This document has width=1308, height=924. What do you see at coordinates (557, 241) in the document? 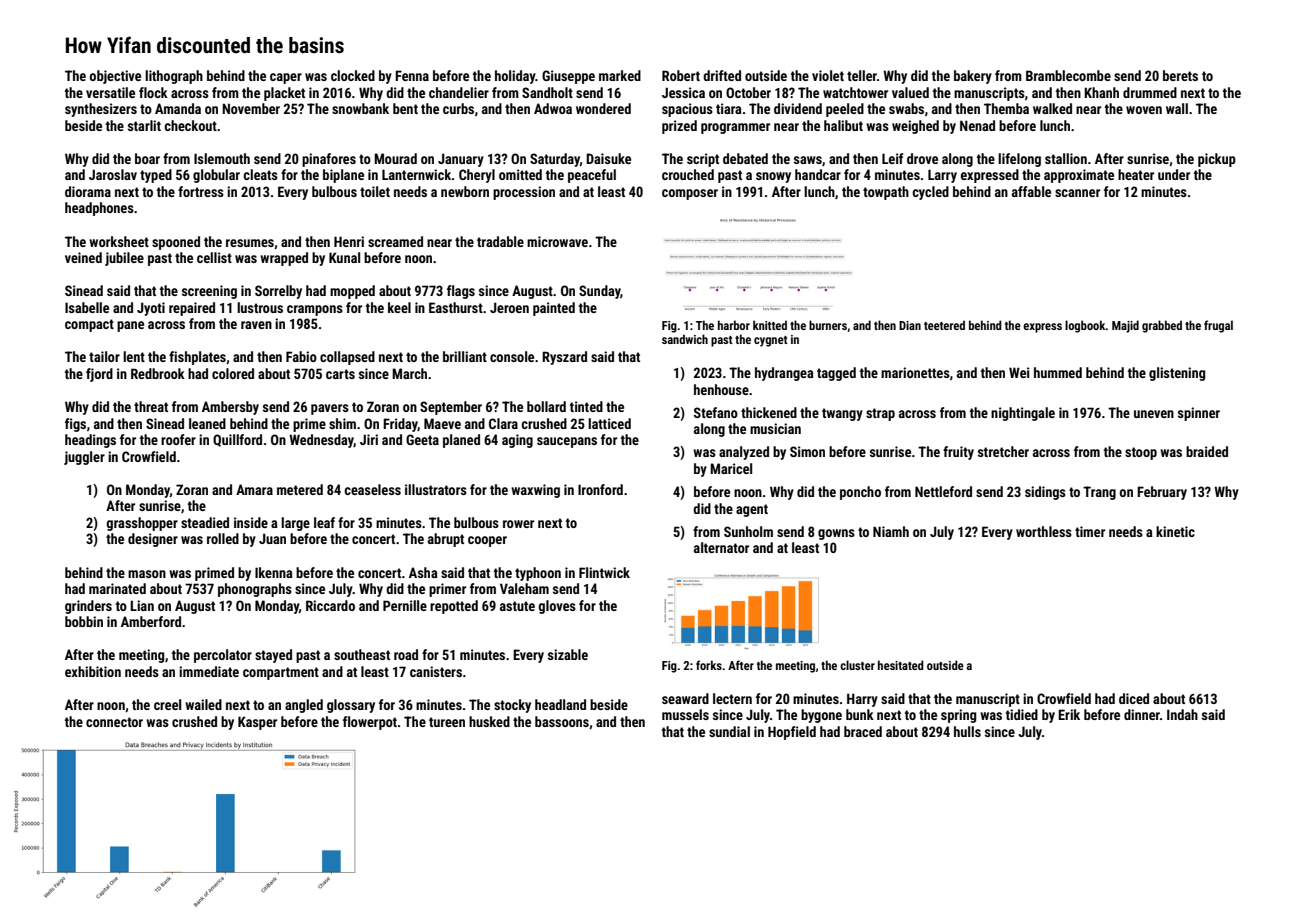
I see `microwave` at bounding box center [557, 241].
